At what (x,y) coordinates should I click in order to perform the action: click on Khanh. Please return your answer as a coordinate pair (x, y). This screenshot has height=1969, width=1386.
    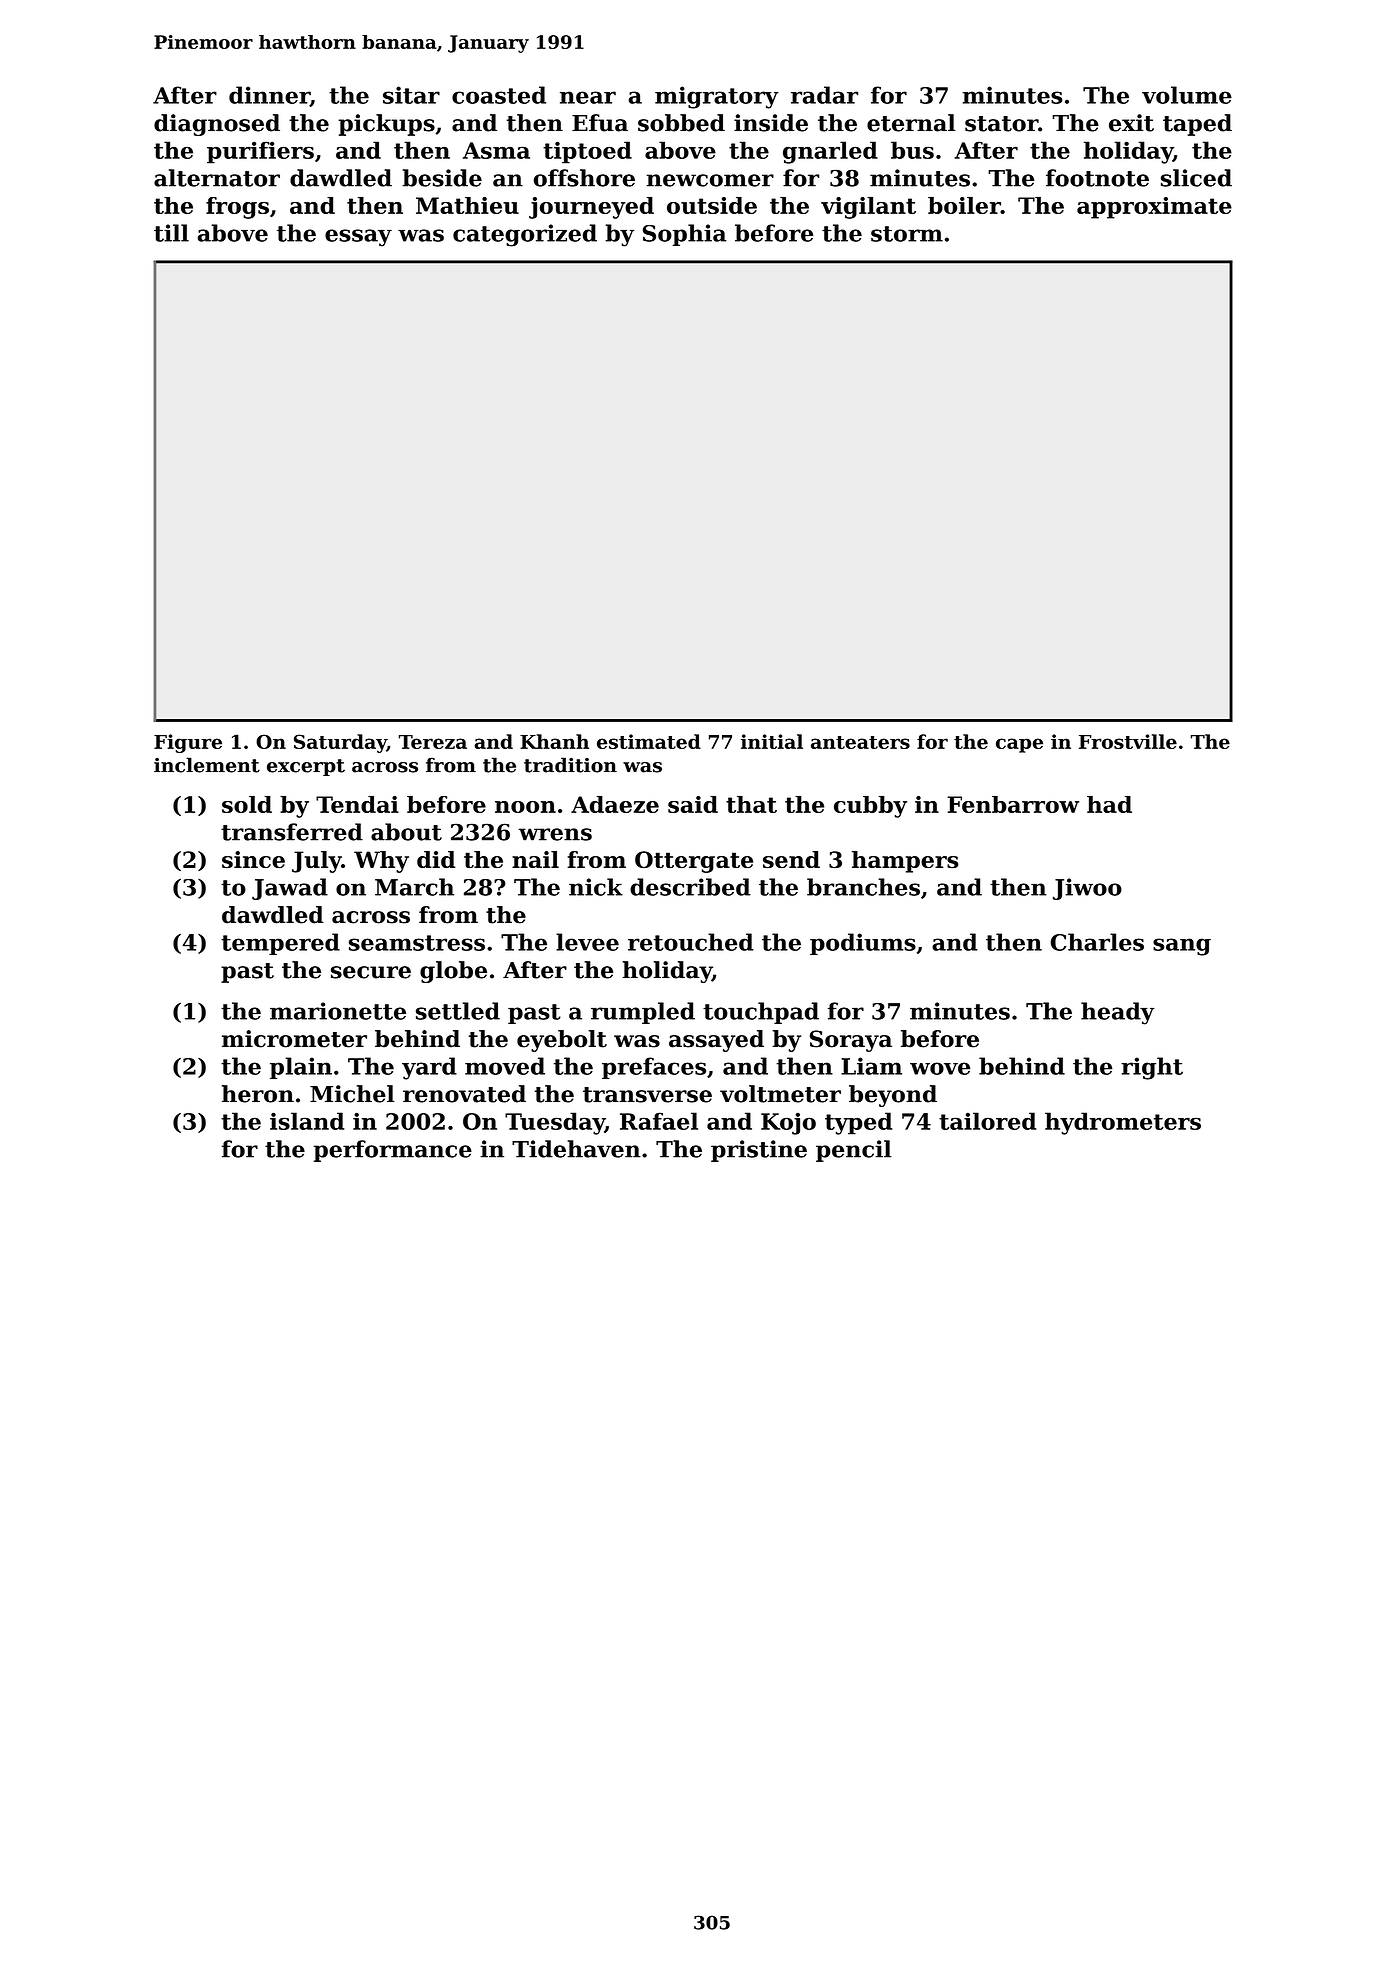
    Looking at the image, I should click on (554, 741).
